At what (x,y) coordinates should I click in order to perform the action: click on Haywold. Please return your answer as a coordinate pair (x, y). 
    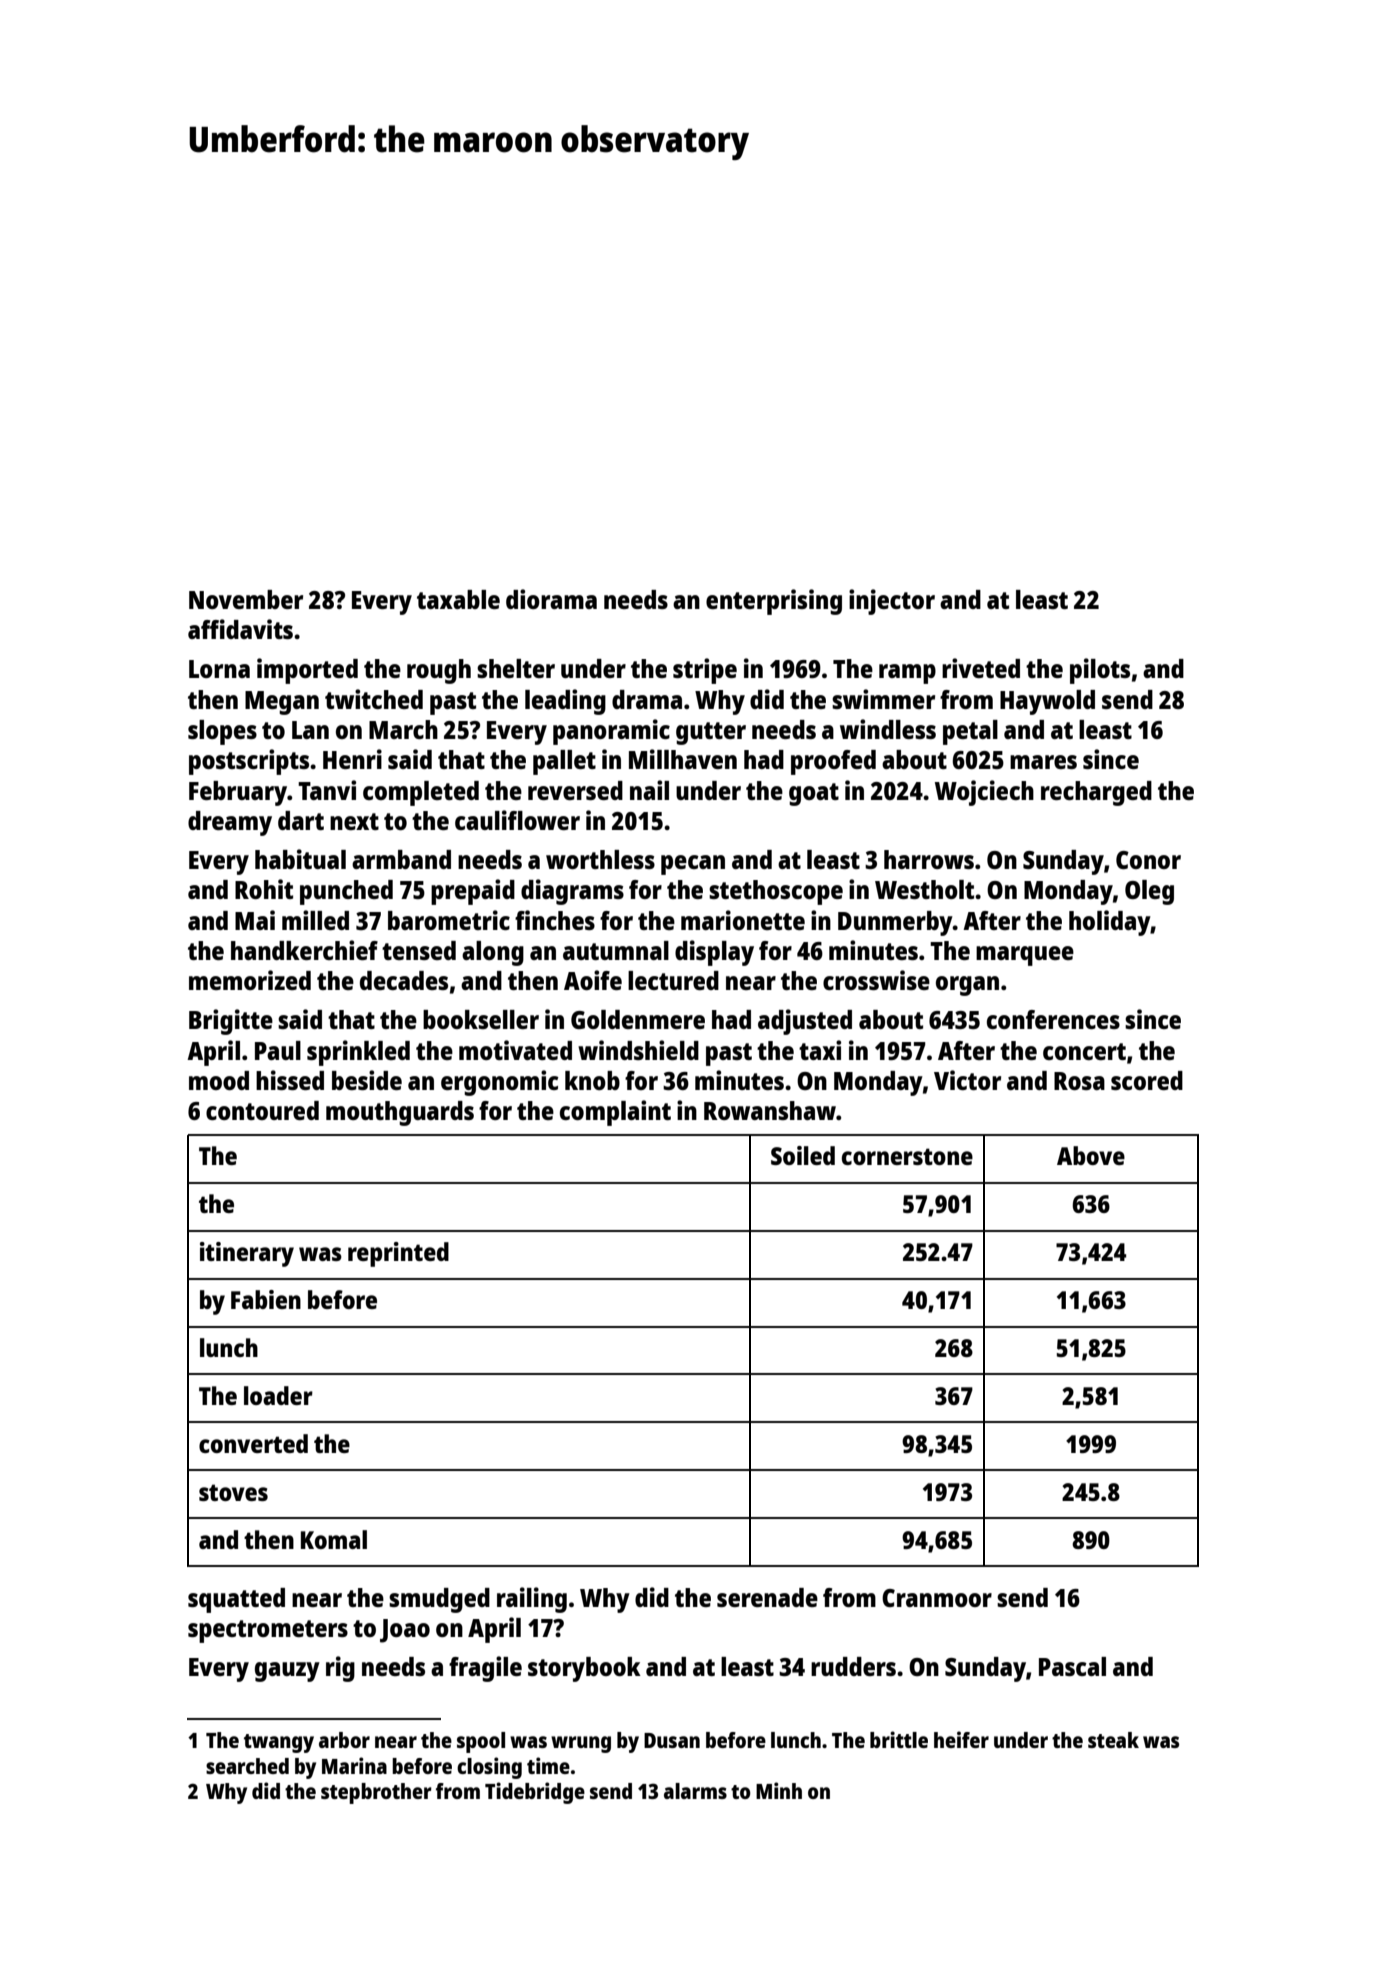
    Looking at the image, I should click on (1047, 702).
